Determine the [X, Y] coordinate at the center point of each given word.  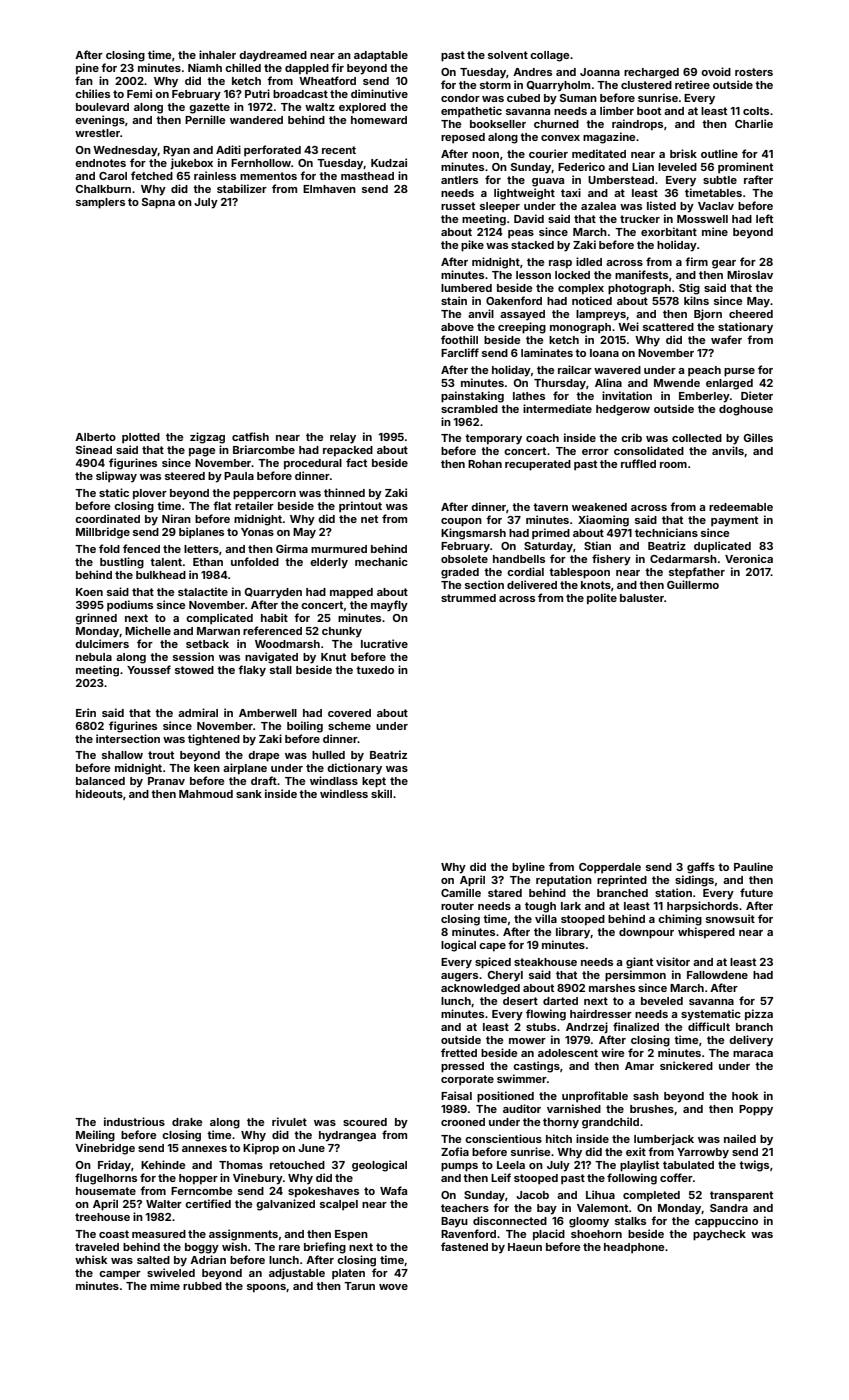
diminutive [379, 93]
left [764, 218]
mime [165, 1285]
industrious [134, 1121]
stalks [630, 1221]
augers [459, 977]
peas [521, 234]
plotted [141, 438]
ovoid [716, 71]
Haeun [525, 1247]
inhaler [217, 54]
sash [646, 1096]
